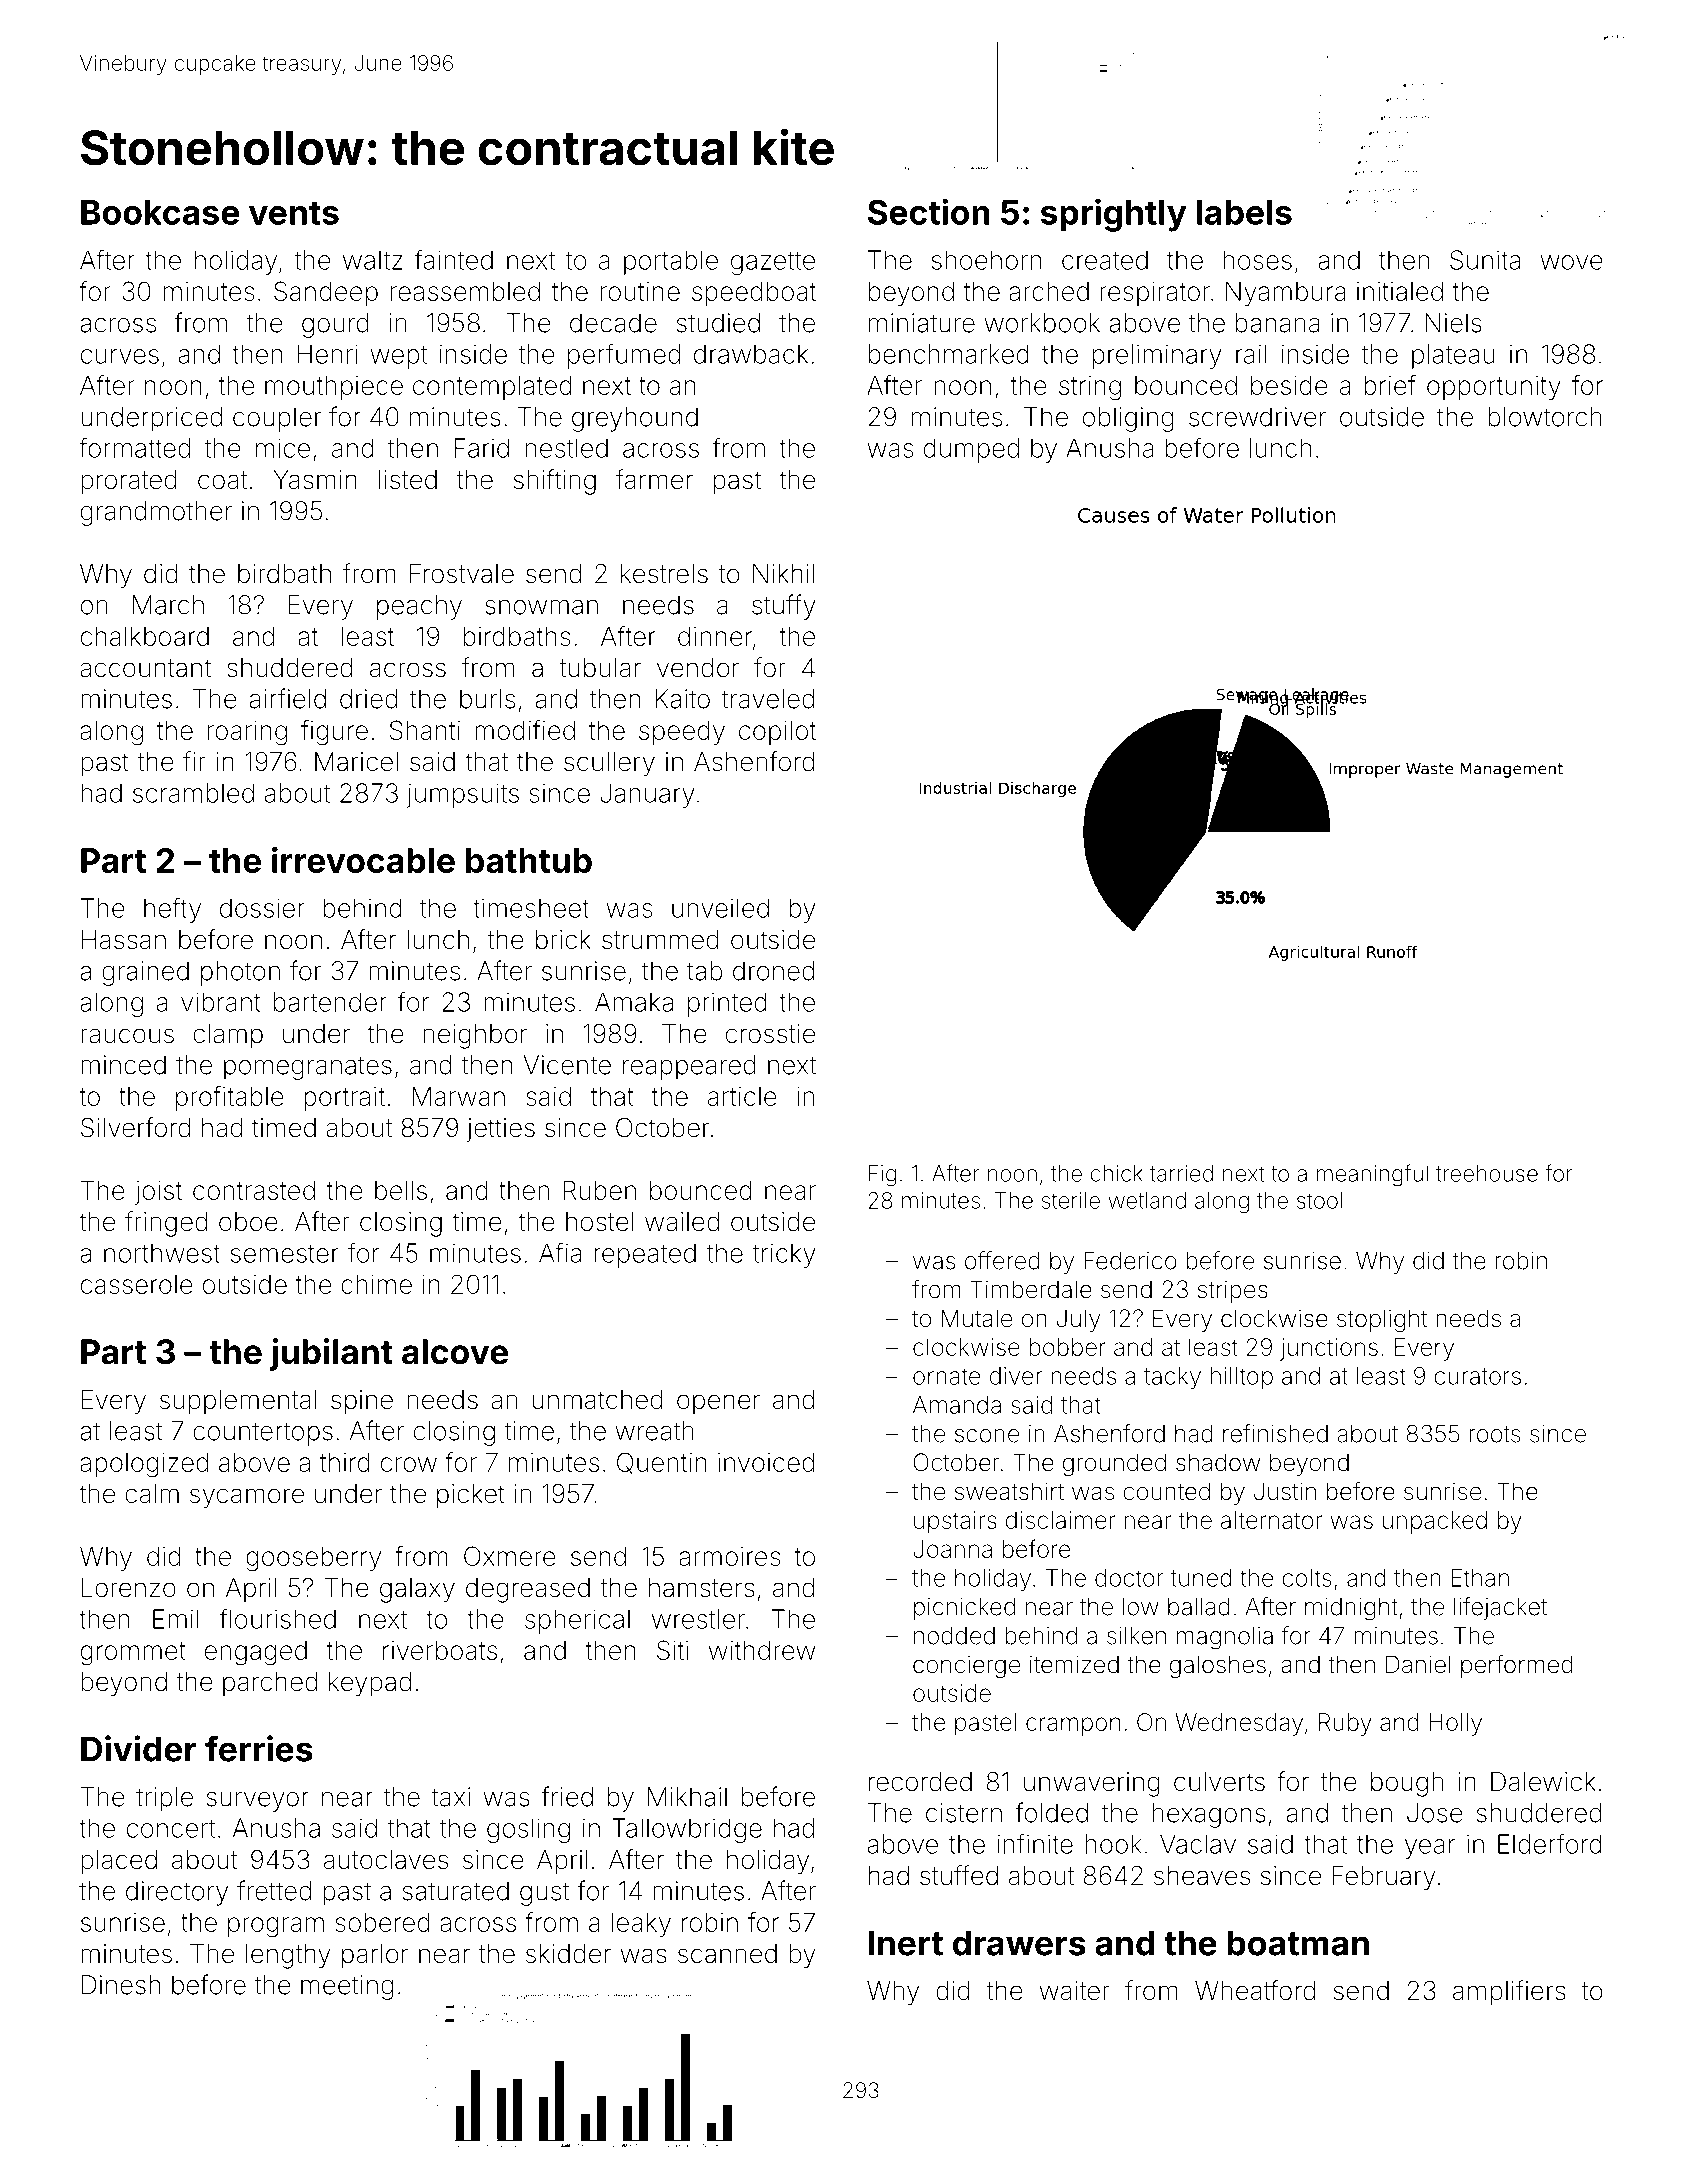 Image resolution: width=1683 pixels, height=2178 pixels. What do you see at coordinates (1477, 1376) in the image?
I see `curators` at bounding box center [1477, 1376].
